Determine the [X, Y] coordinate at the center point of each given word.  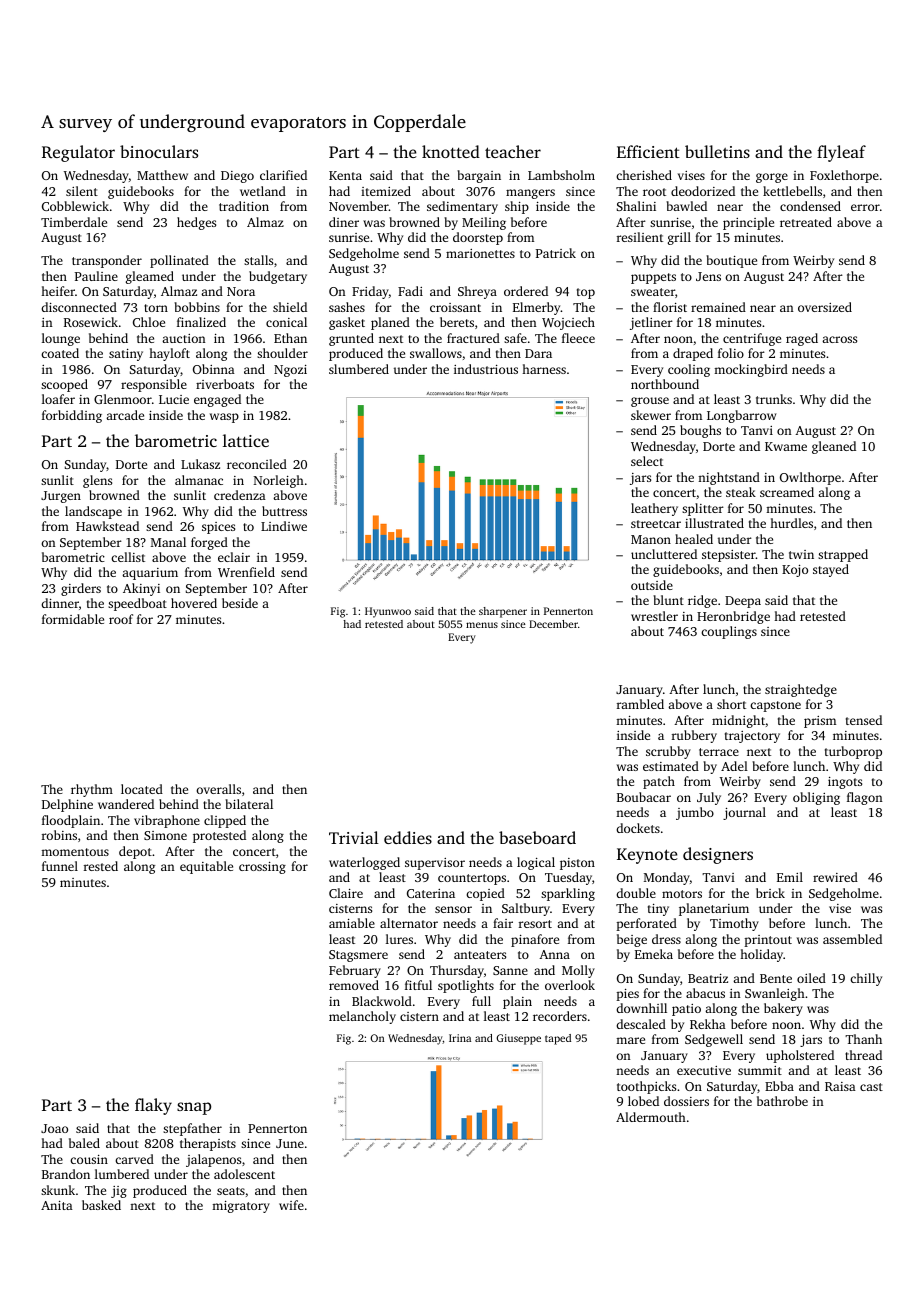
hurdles [791, 523]
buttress [284, 511]
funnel [60, 866]
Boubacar [644, 797]
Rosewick [91, 322]
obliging [816, 798]
